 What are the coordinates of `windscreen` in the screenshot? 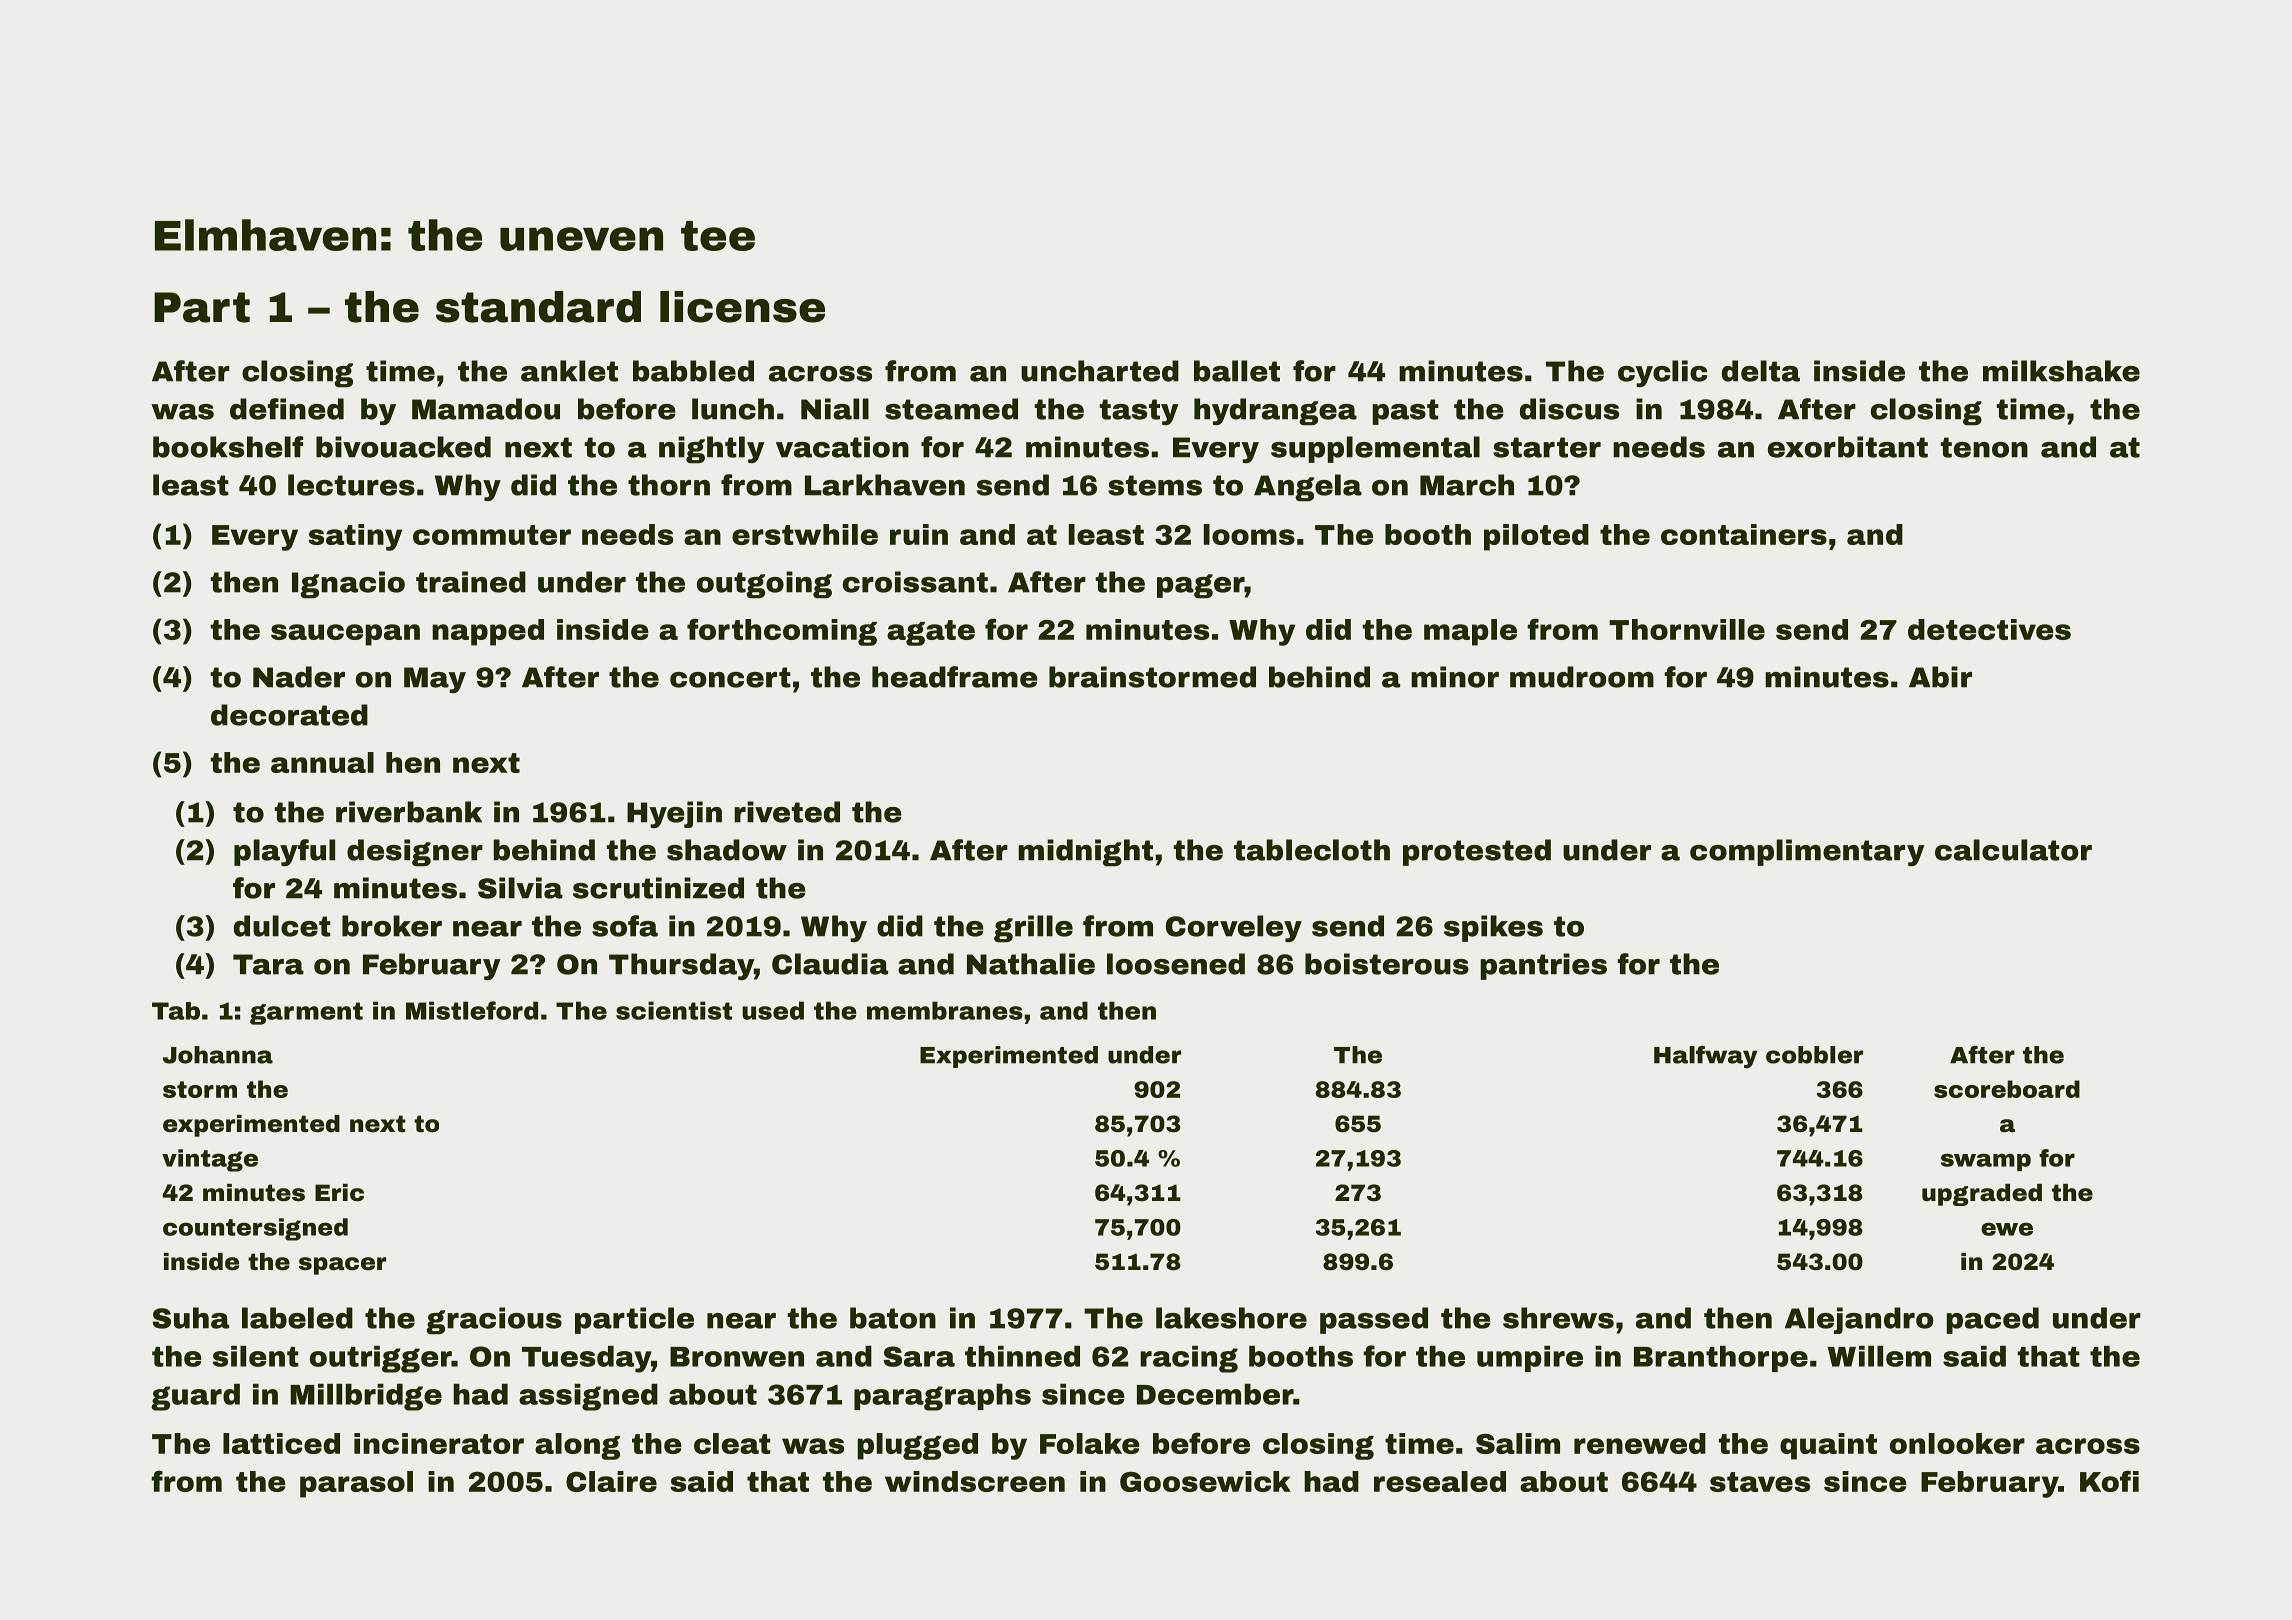 It's located at (975, 1481).
